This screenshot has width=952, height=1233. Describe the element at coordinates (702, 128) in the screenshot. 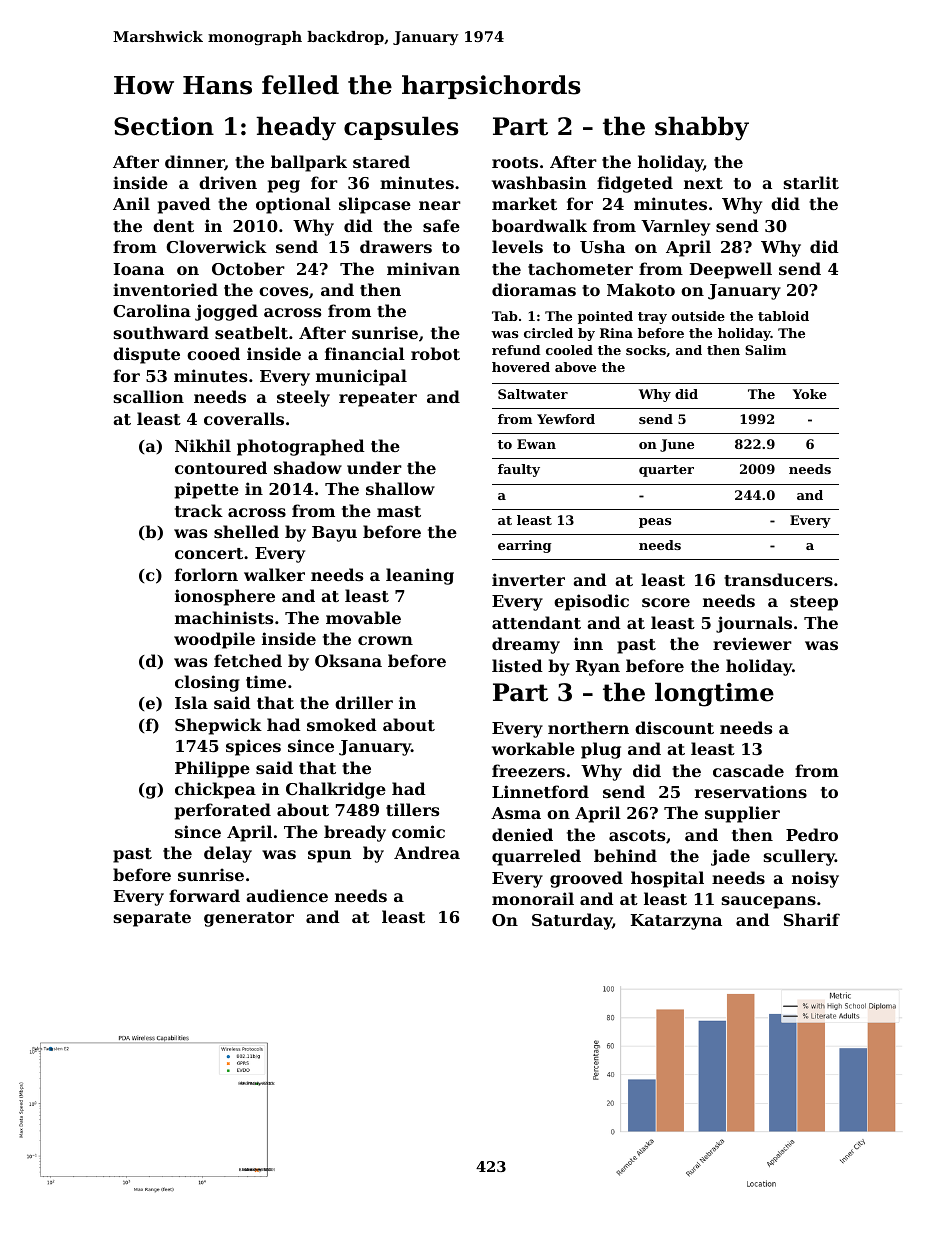

I see `shabby` at that location.
